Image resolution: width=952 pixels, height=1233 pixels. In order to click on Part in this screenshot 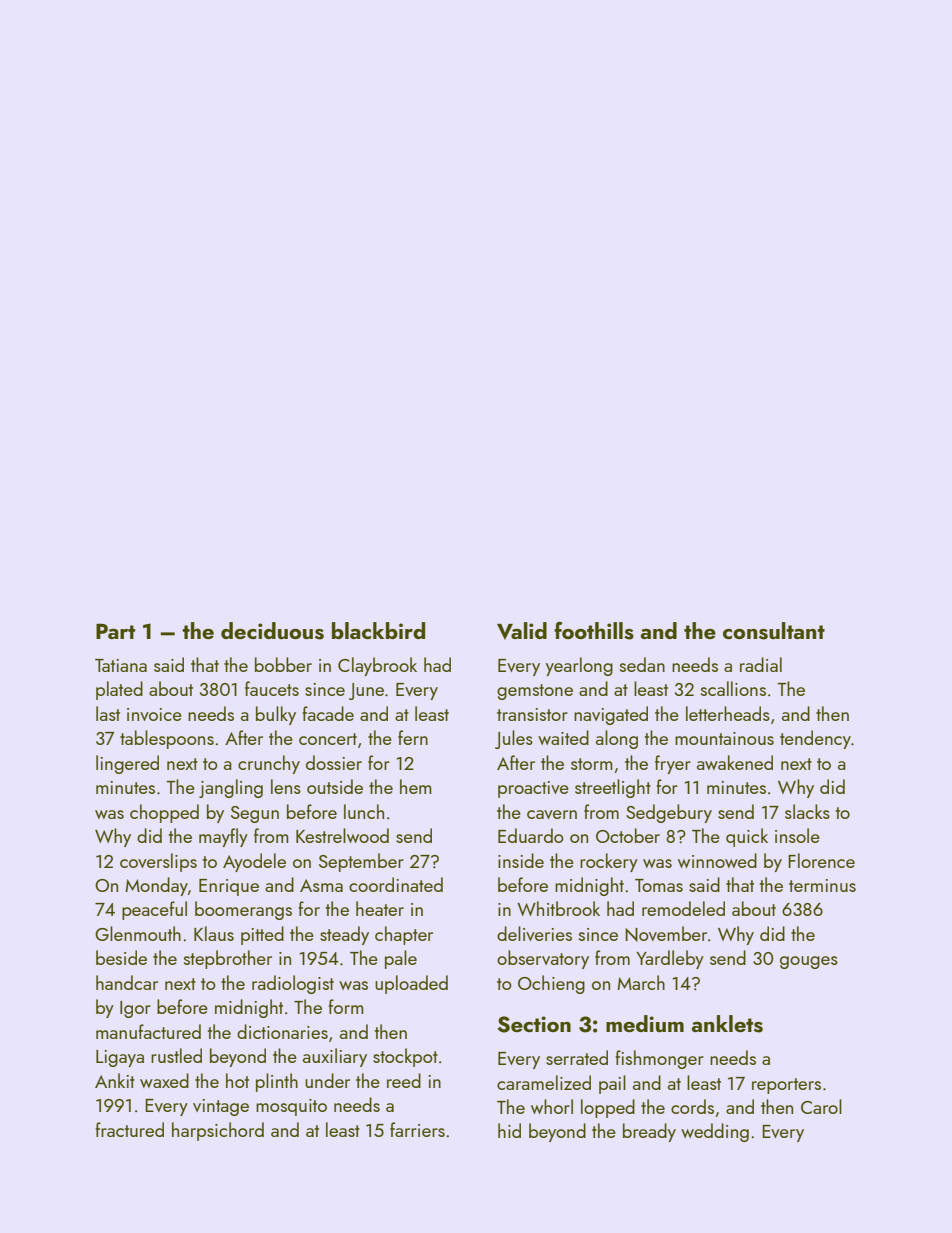, I will do `click(115, 631)`.
